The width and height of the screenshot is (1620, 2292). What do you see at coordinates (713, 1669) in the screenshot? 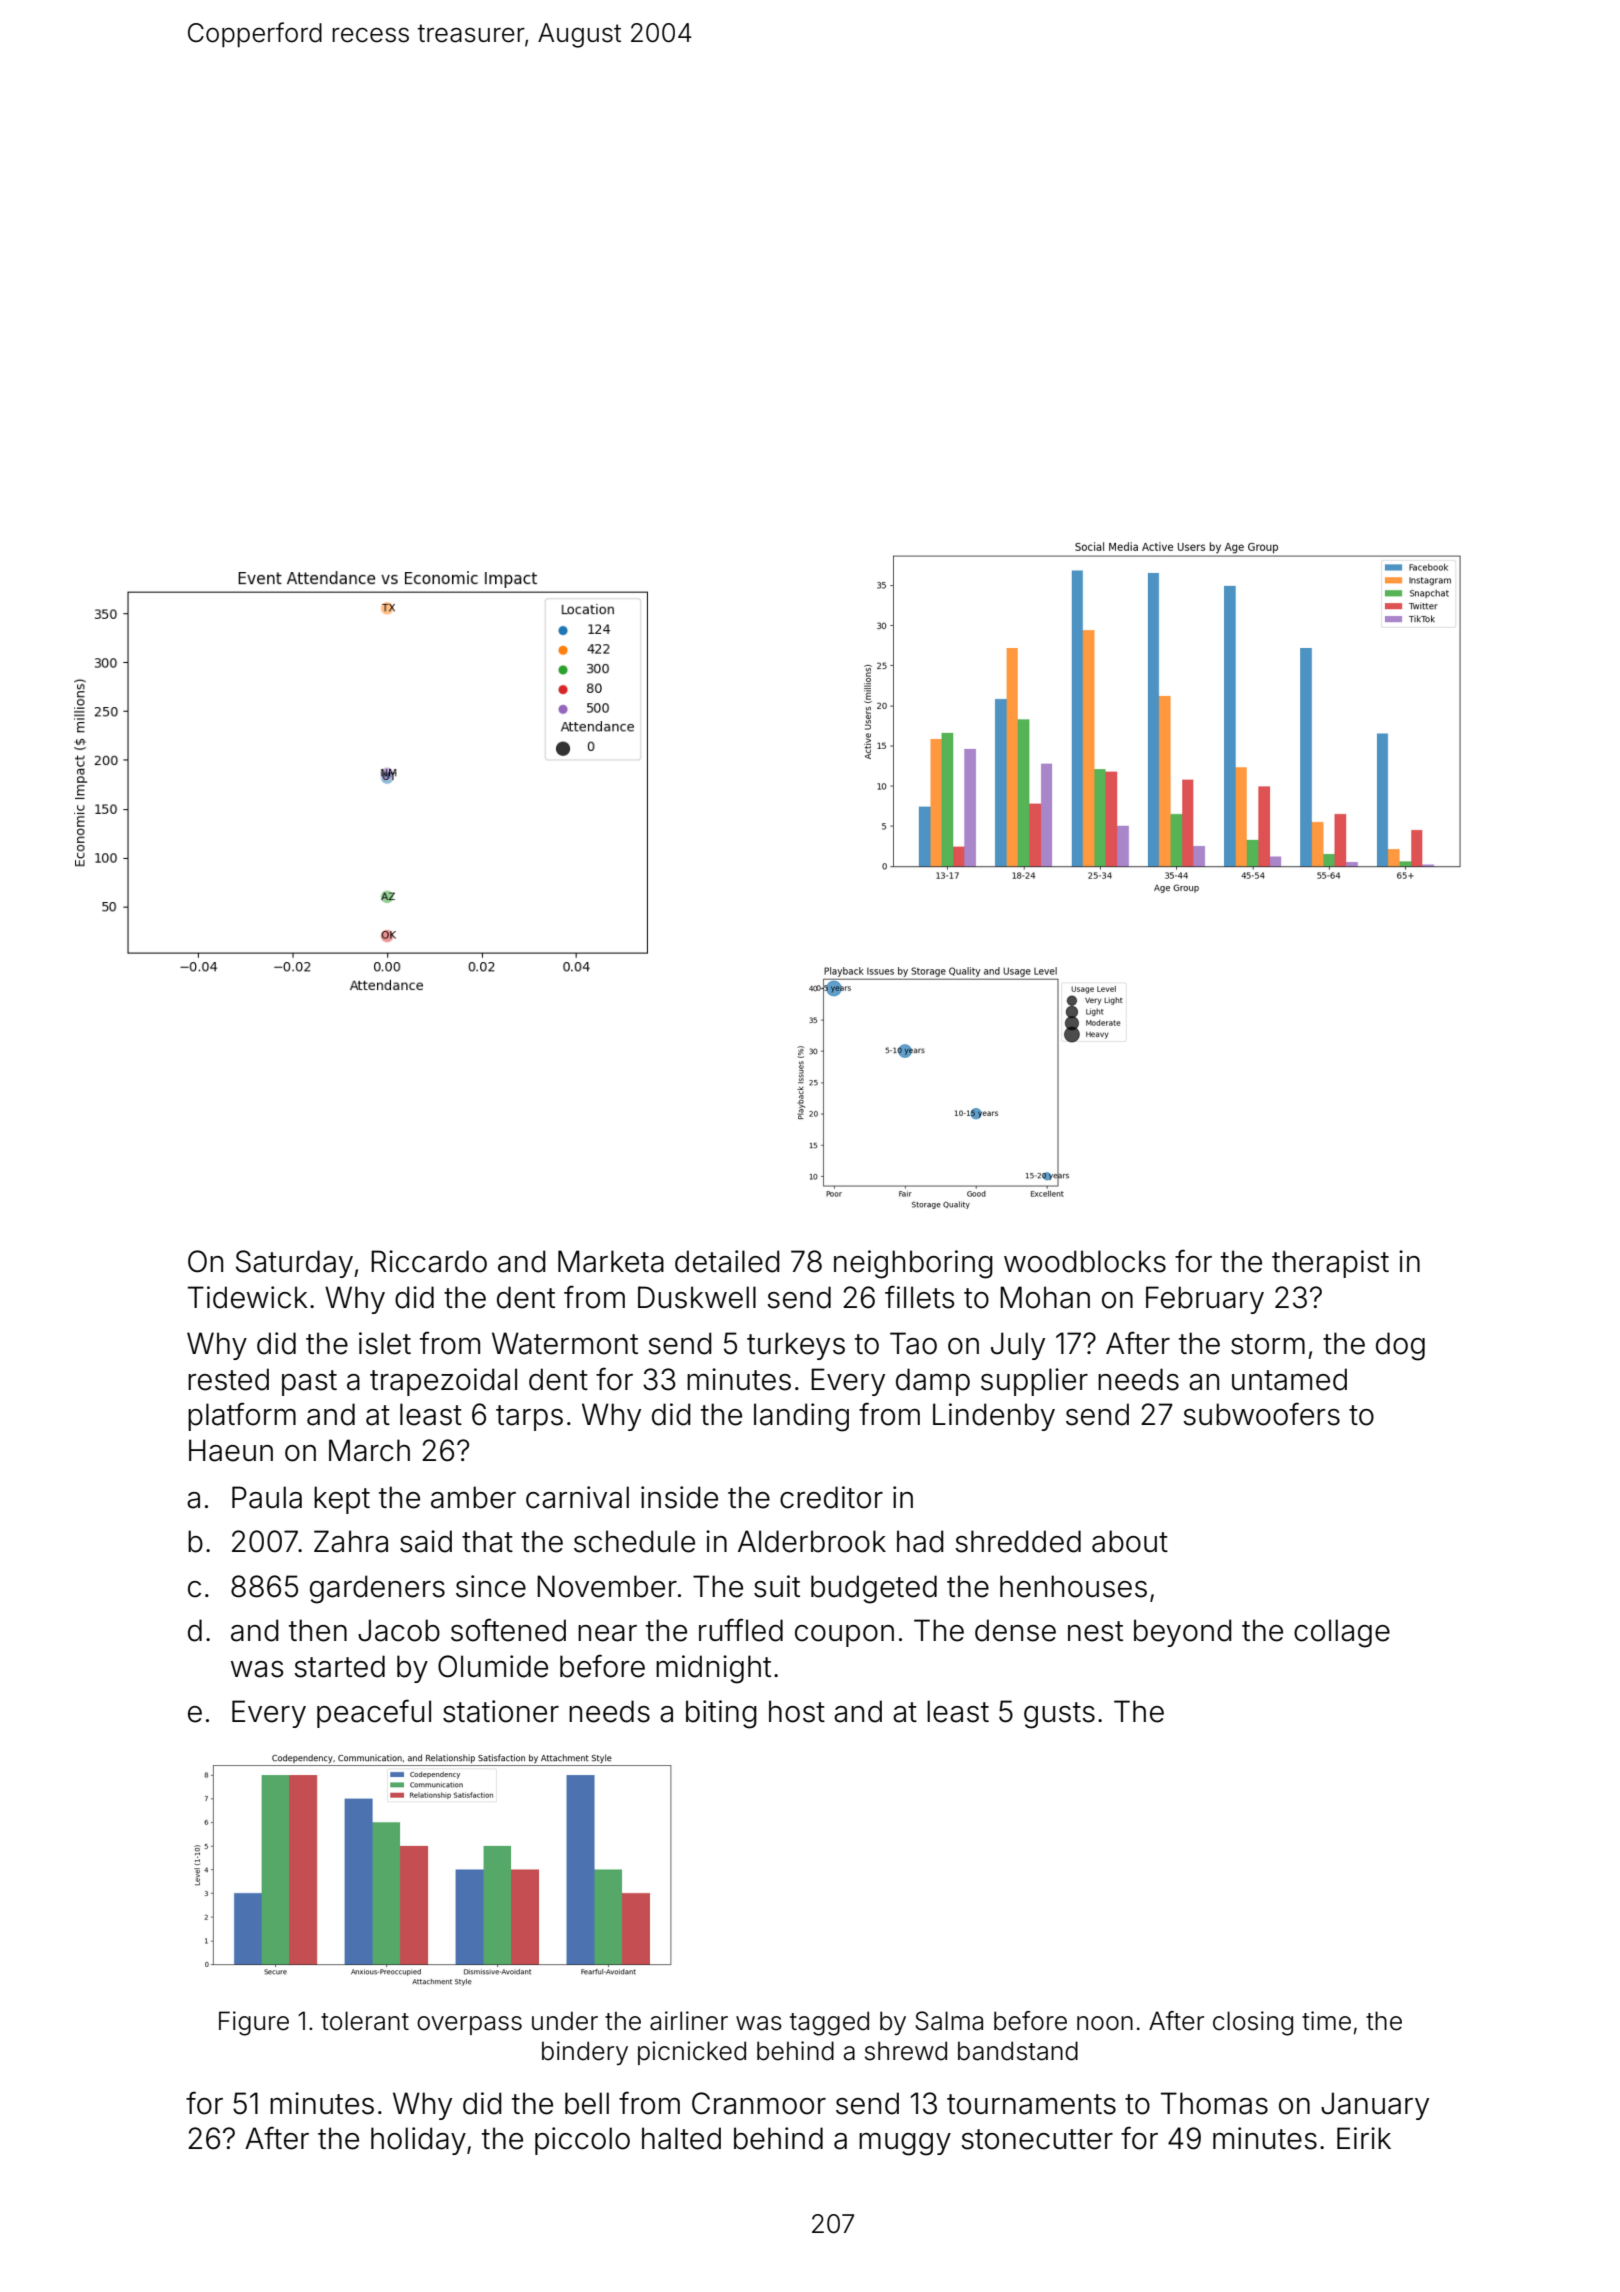
I see `midnight` at bounding box center [713, 1669].
